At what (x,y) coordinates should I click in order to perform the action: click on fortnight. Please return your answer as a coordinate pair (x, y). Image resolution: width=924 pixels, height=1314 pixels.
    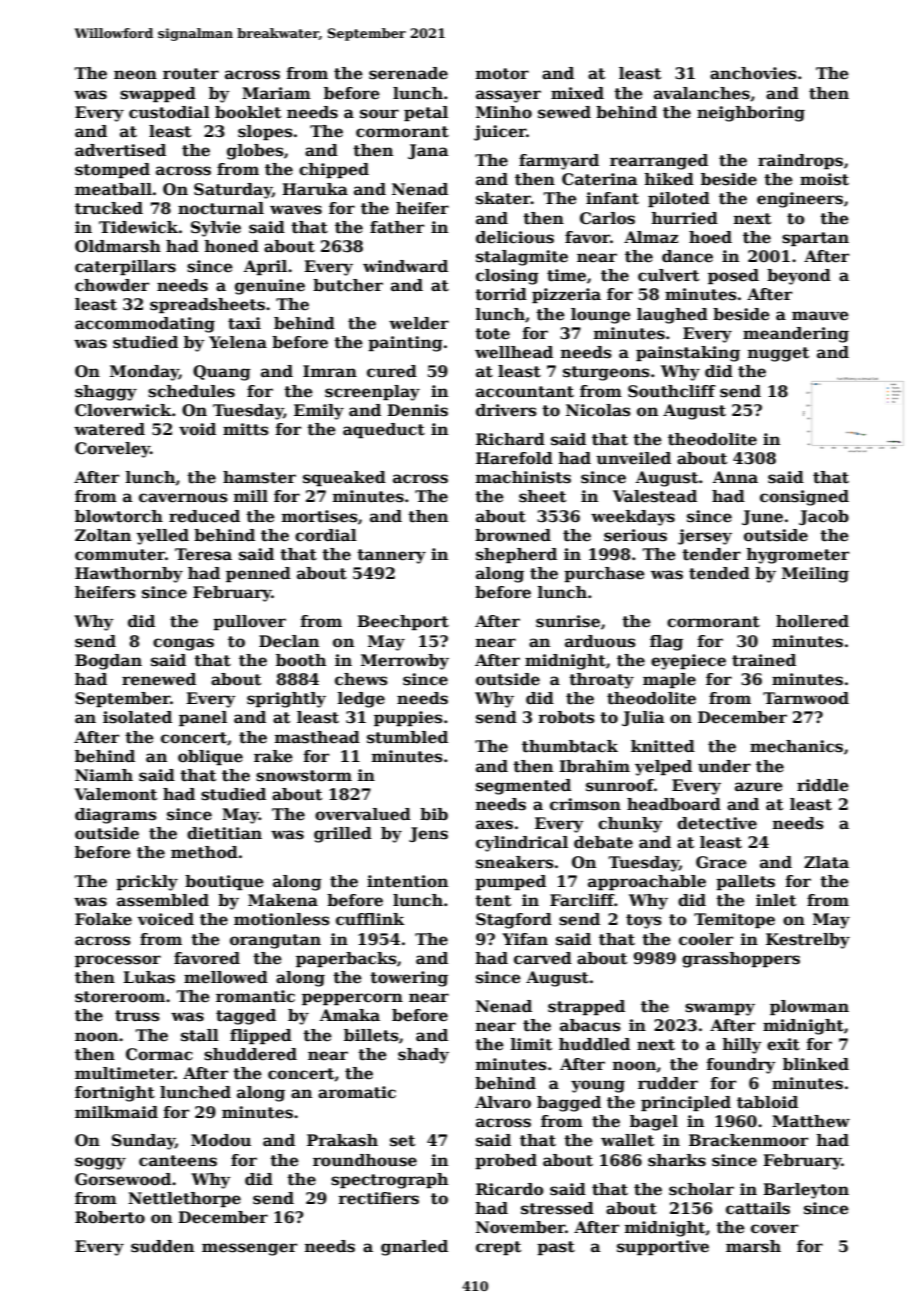
    Looking at the image, I should click on (115, 1094).
